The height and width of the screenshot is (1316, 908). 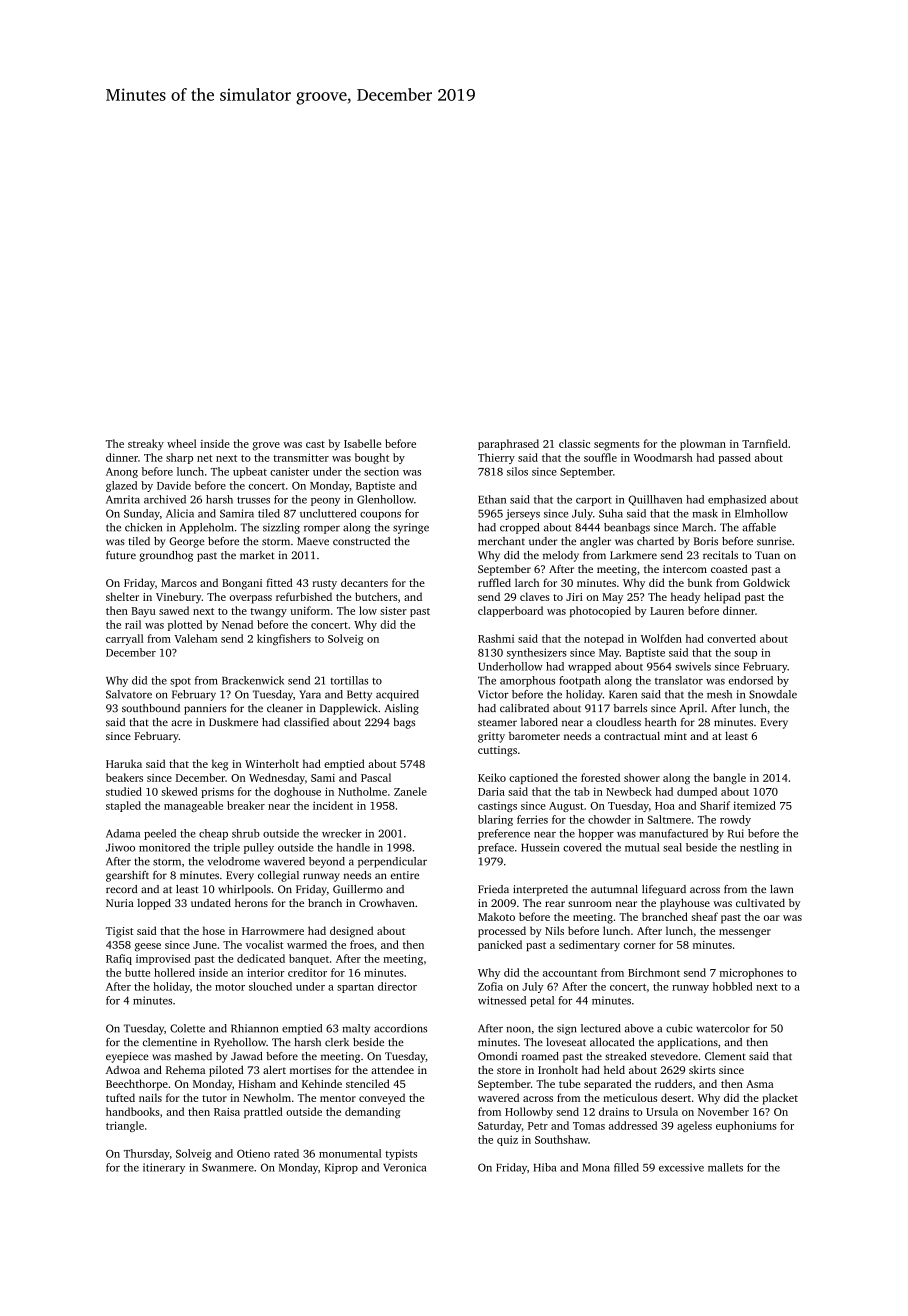 I want to click on Crowhaven, so click(x=387, y=903).
